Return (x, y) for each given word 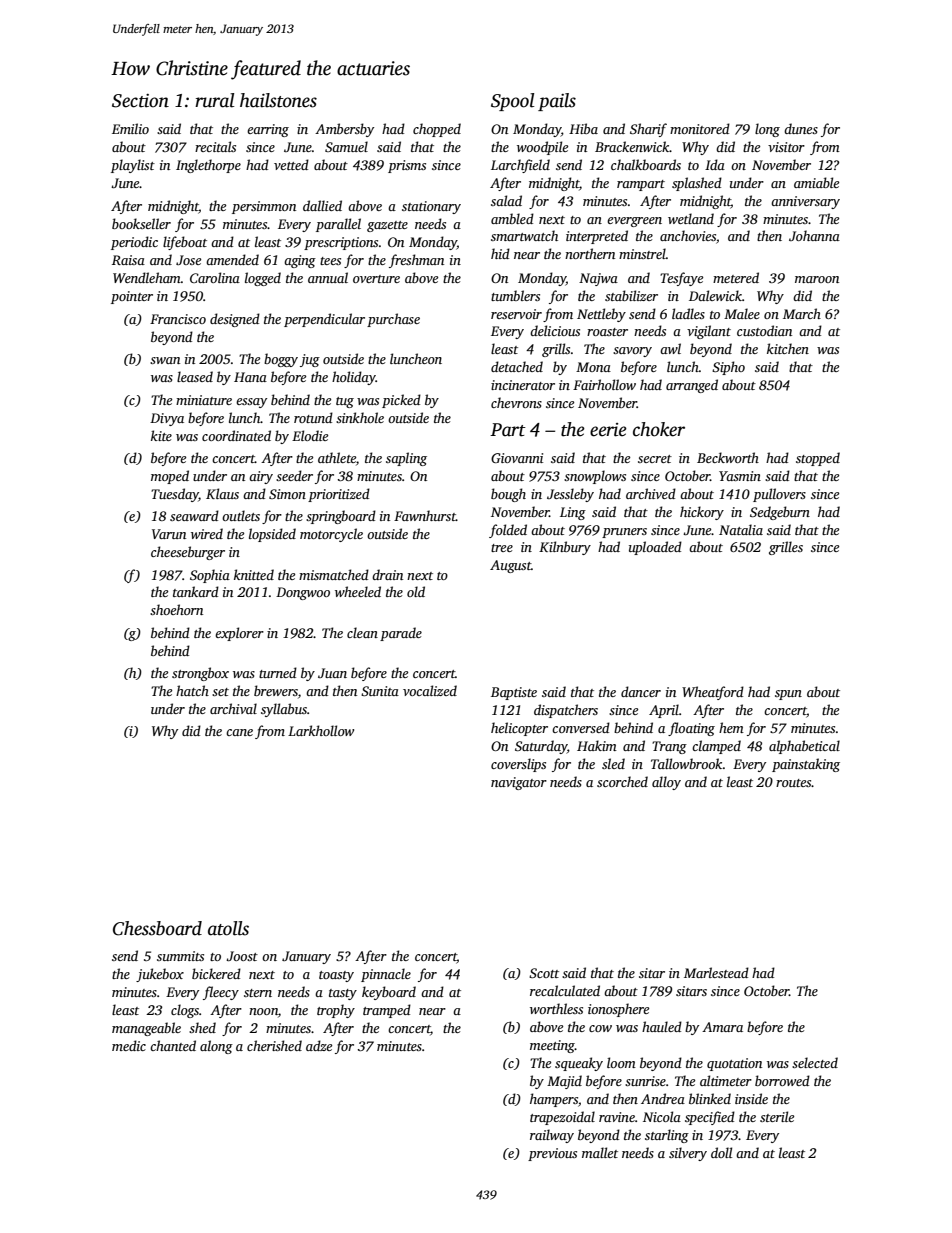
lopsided (272, 535)
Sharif (648, 130)
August (510, 566)
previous (552, 1154)
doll (721, 1152)
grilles (786, 548)
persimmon (264, 207)
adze (319, 1045)
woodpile (542, 148)
